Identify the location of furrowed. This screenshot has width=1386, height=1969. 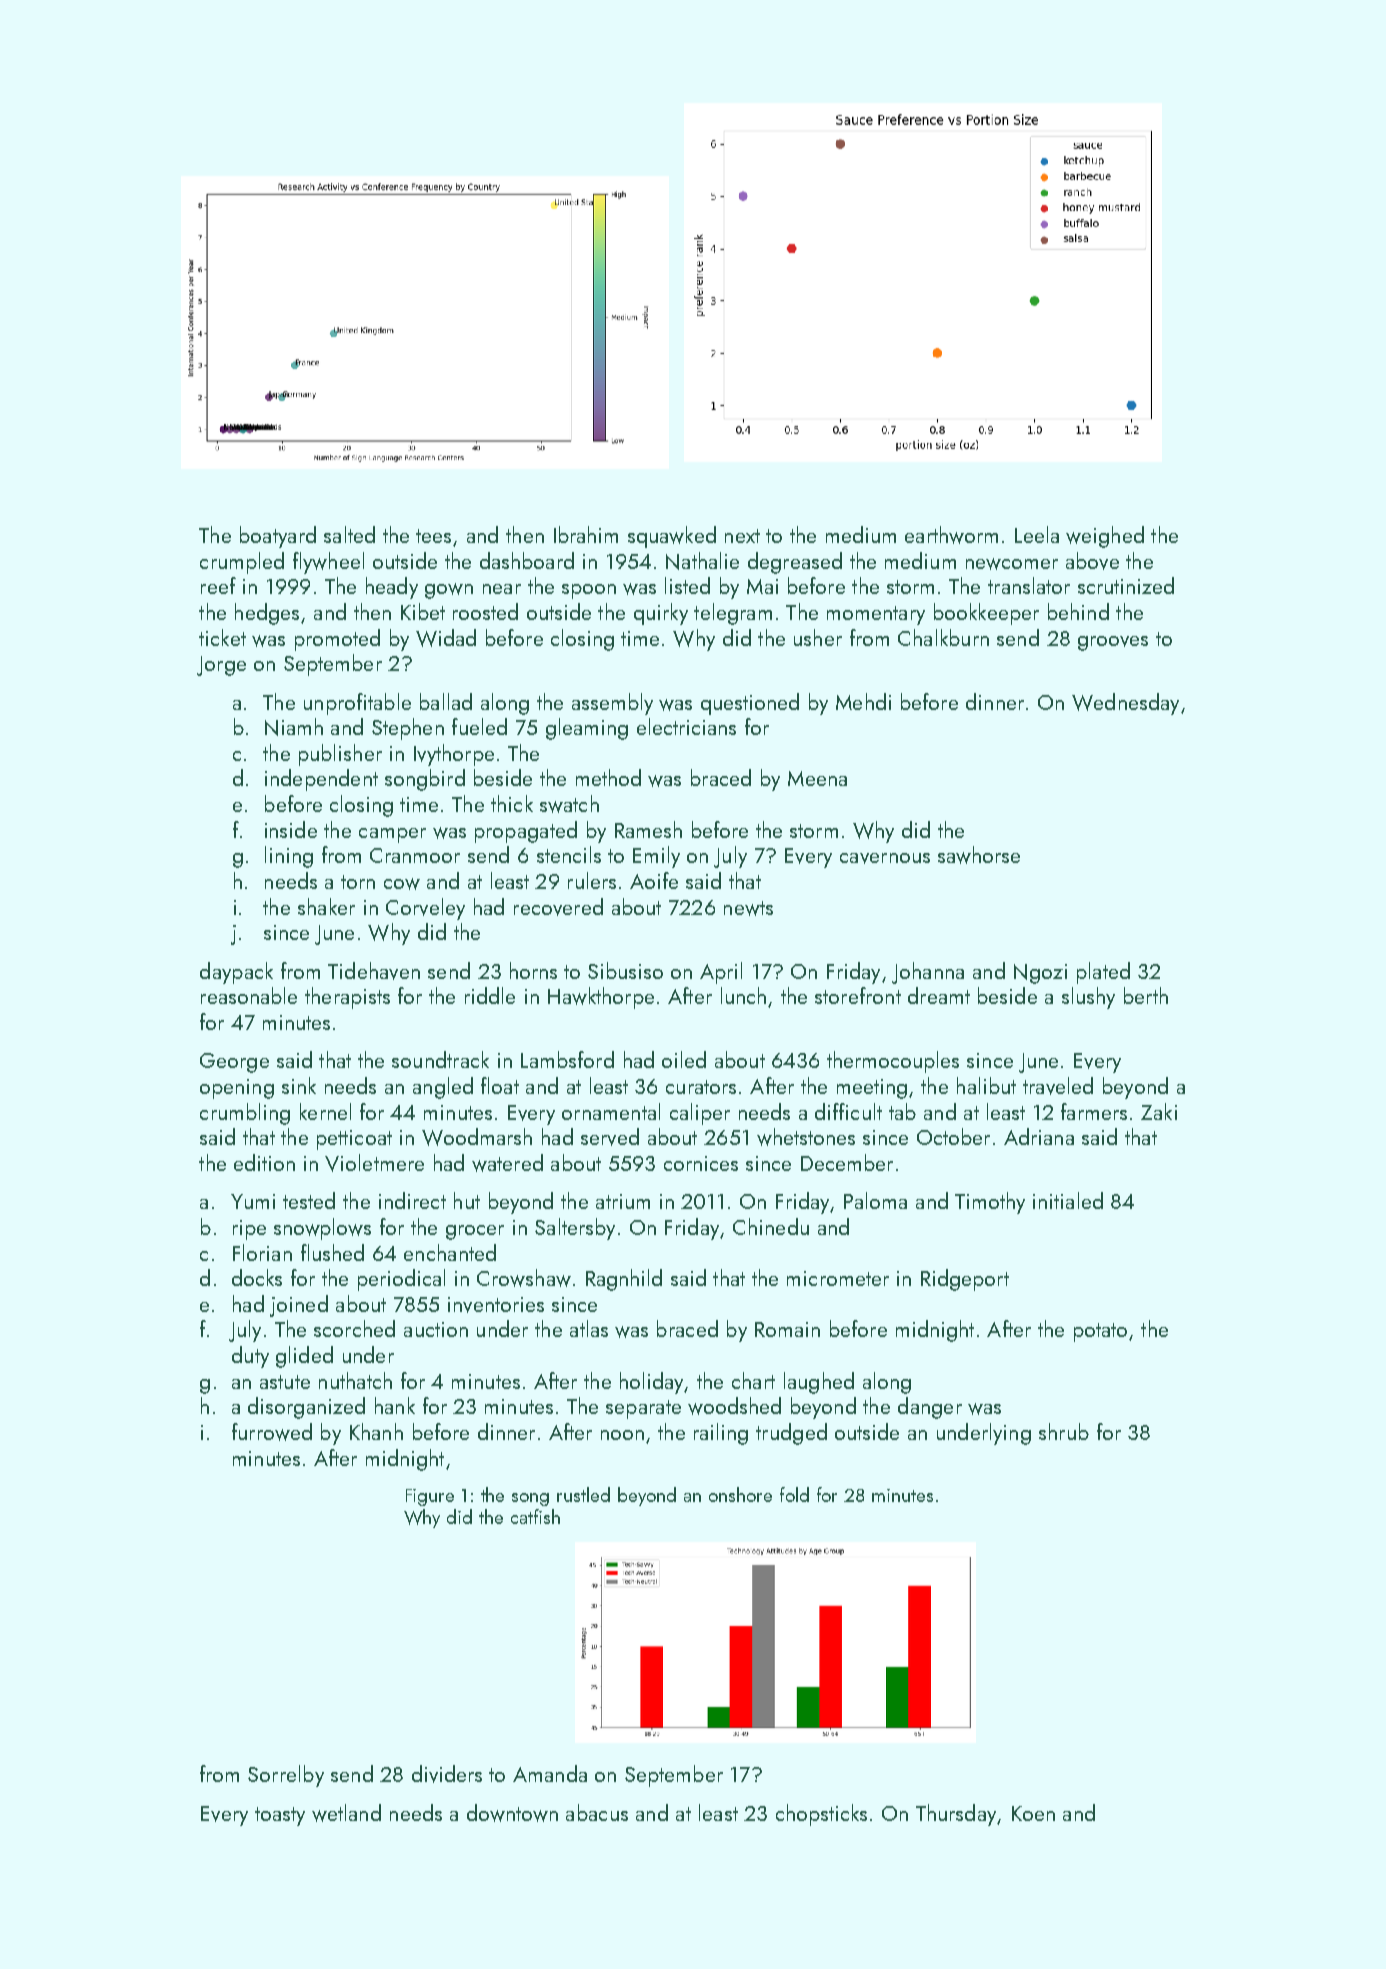
(272, 1432).
